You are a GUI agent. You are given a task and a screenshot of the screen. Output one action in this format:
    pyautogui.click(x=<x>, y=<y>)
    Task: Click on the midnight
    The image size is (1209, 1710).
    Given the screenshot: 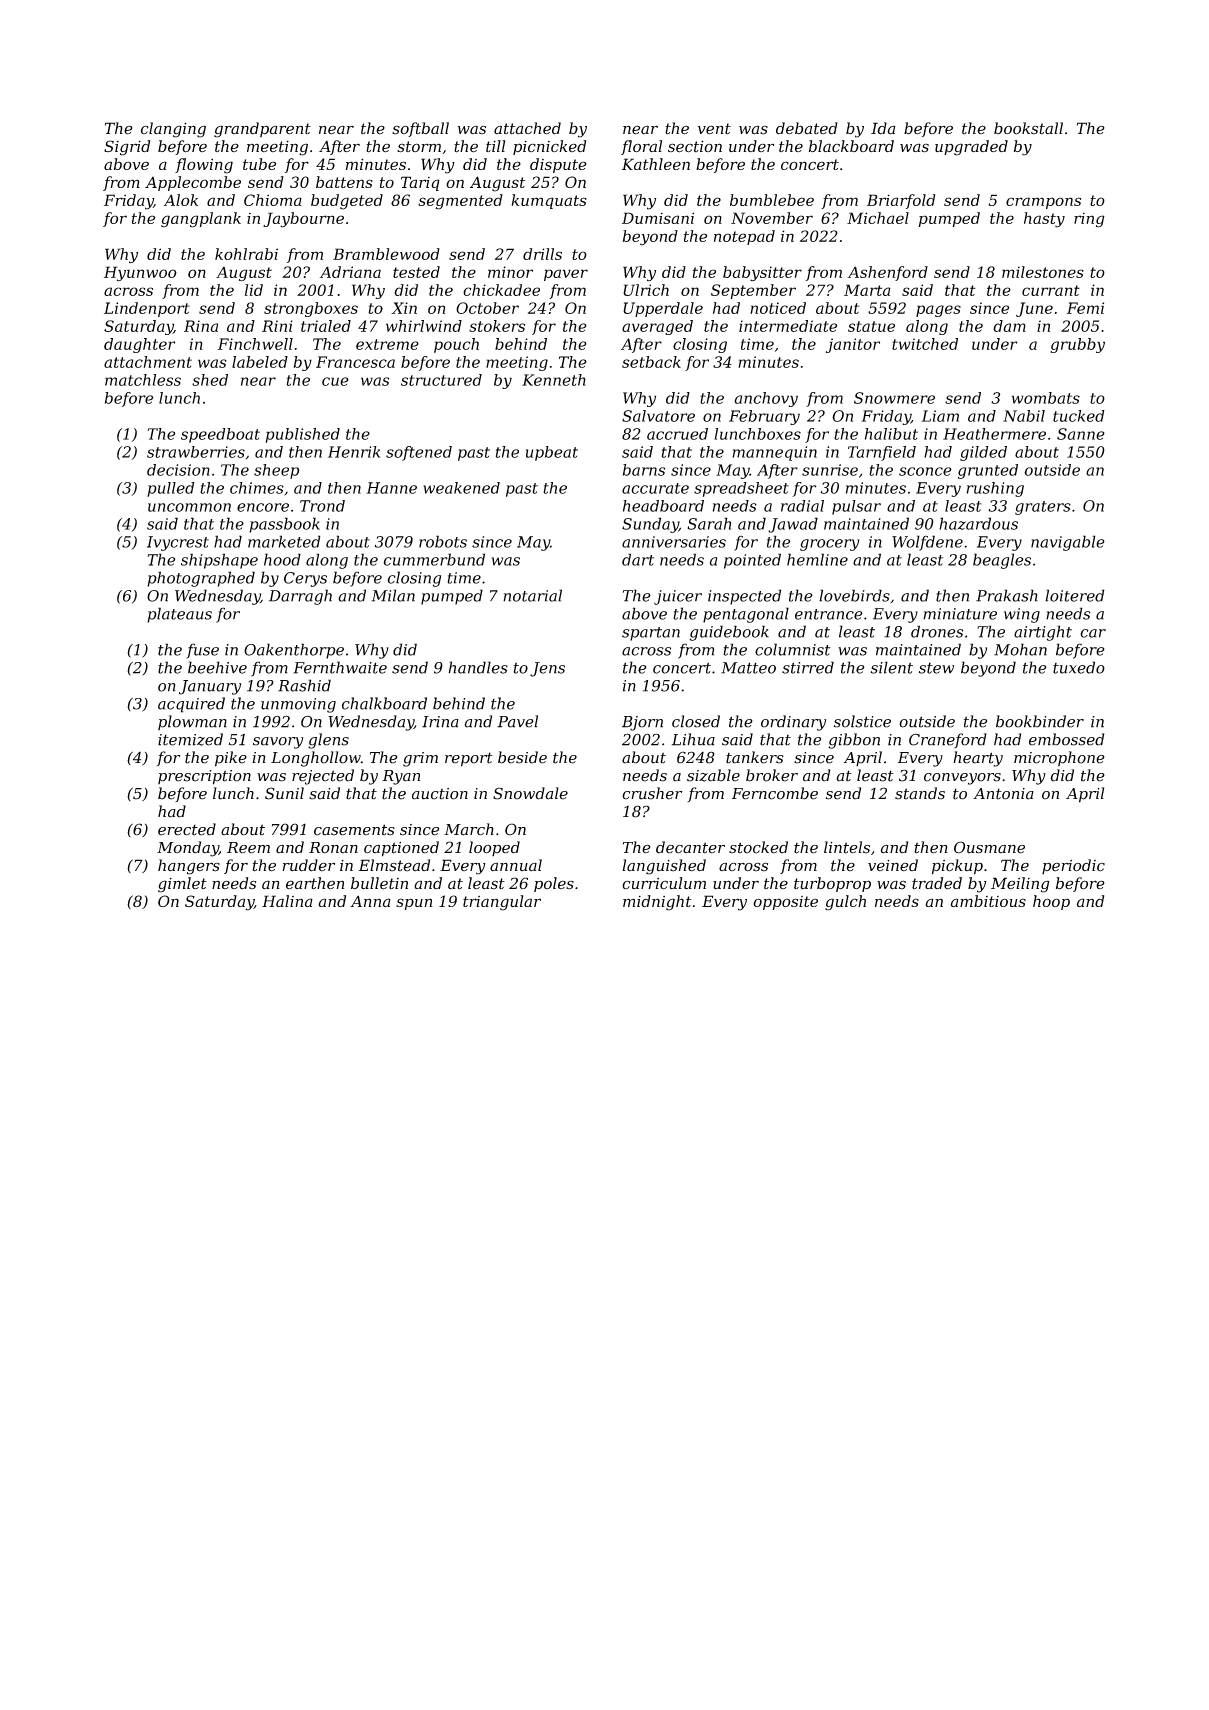 What is the action you would take?
    pyautogui.click(x=657, y=903)
